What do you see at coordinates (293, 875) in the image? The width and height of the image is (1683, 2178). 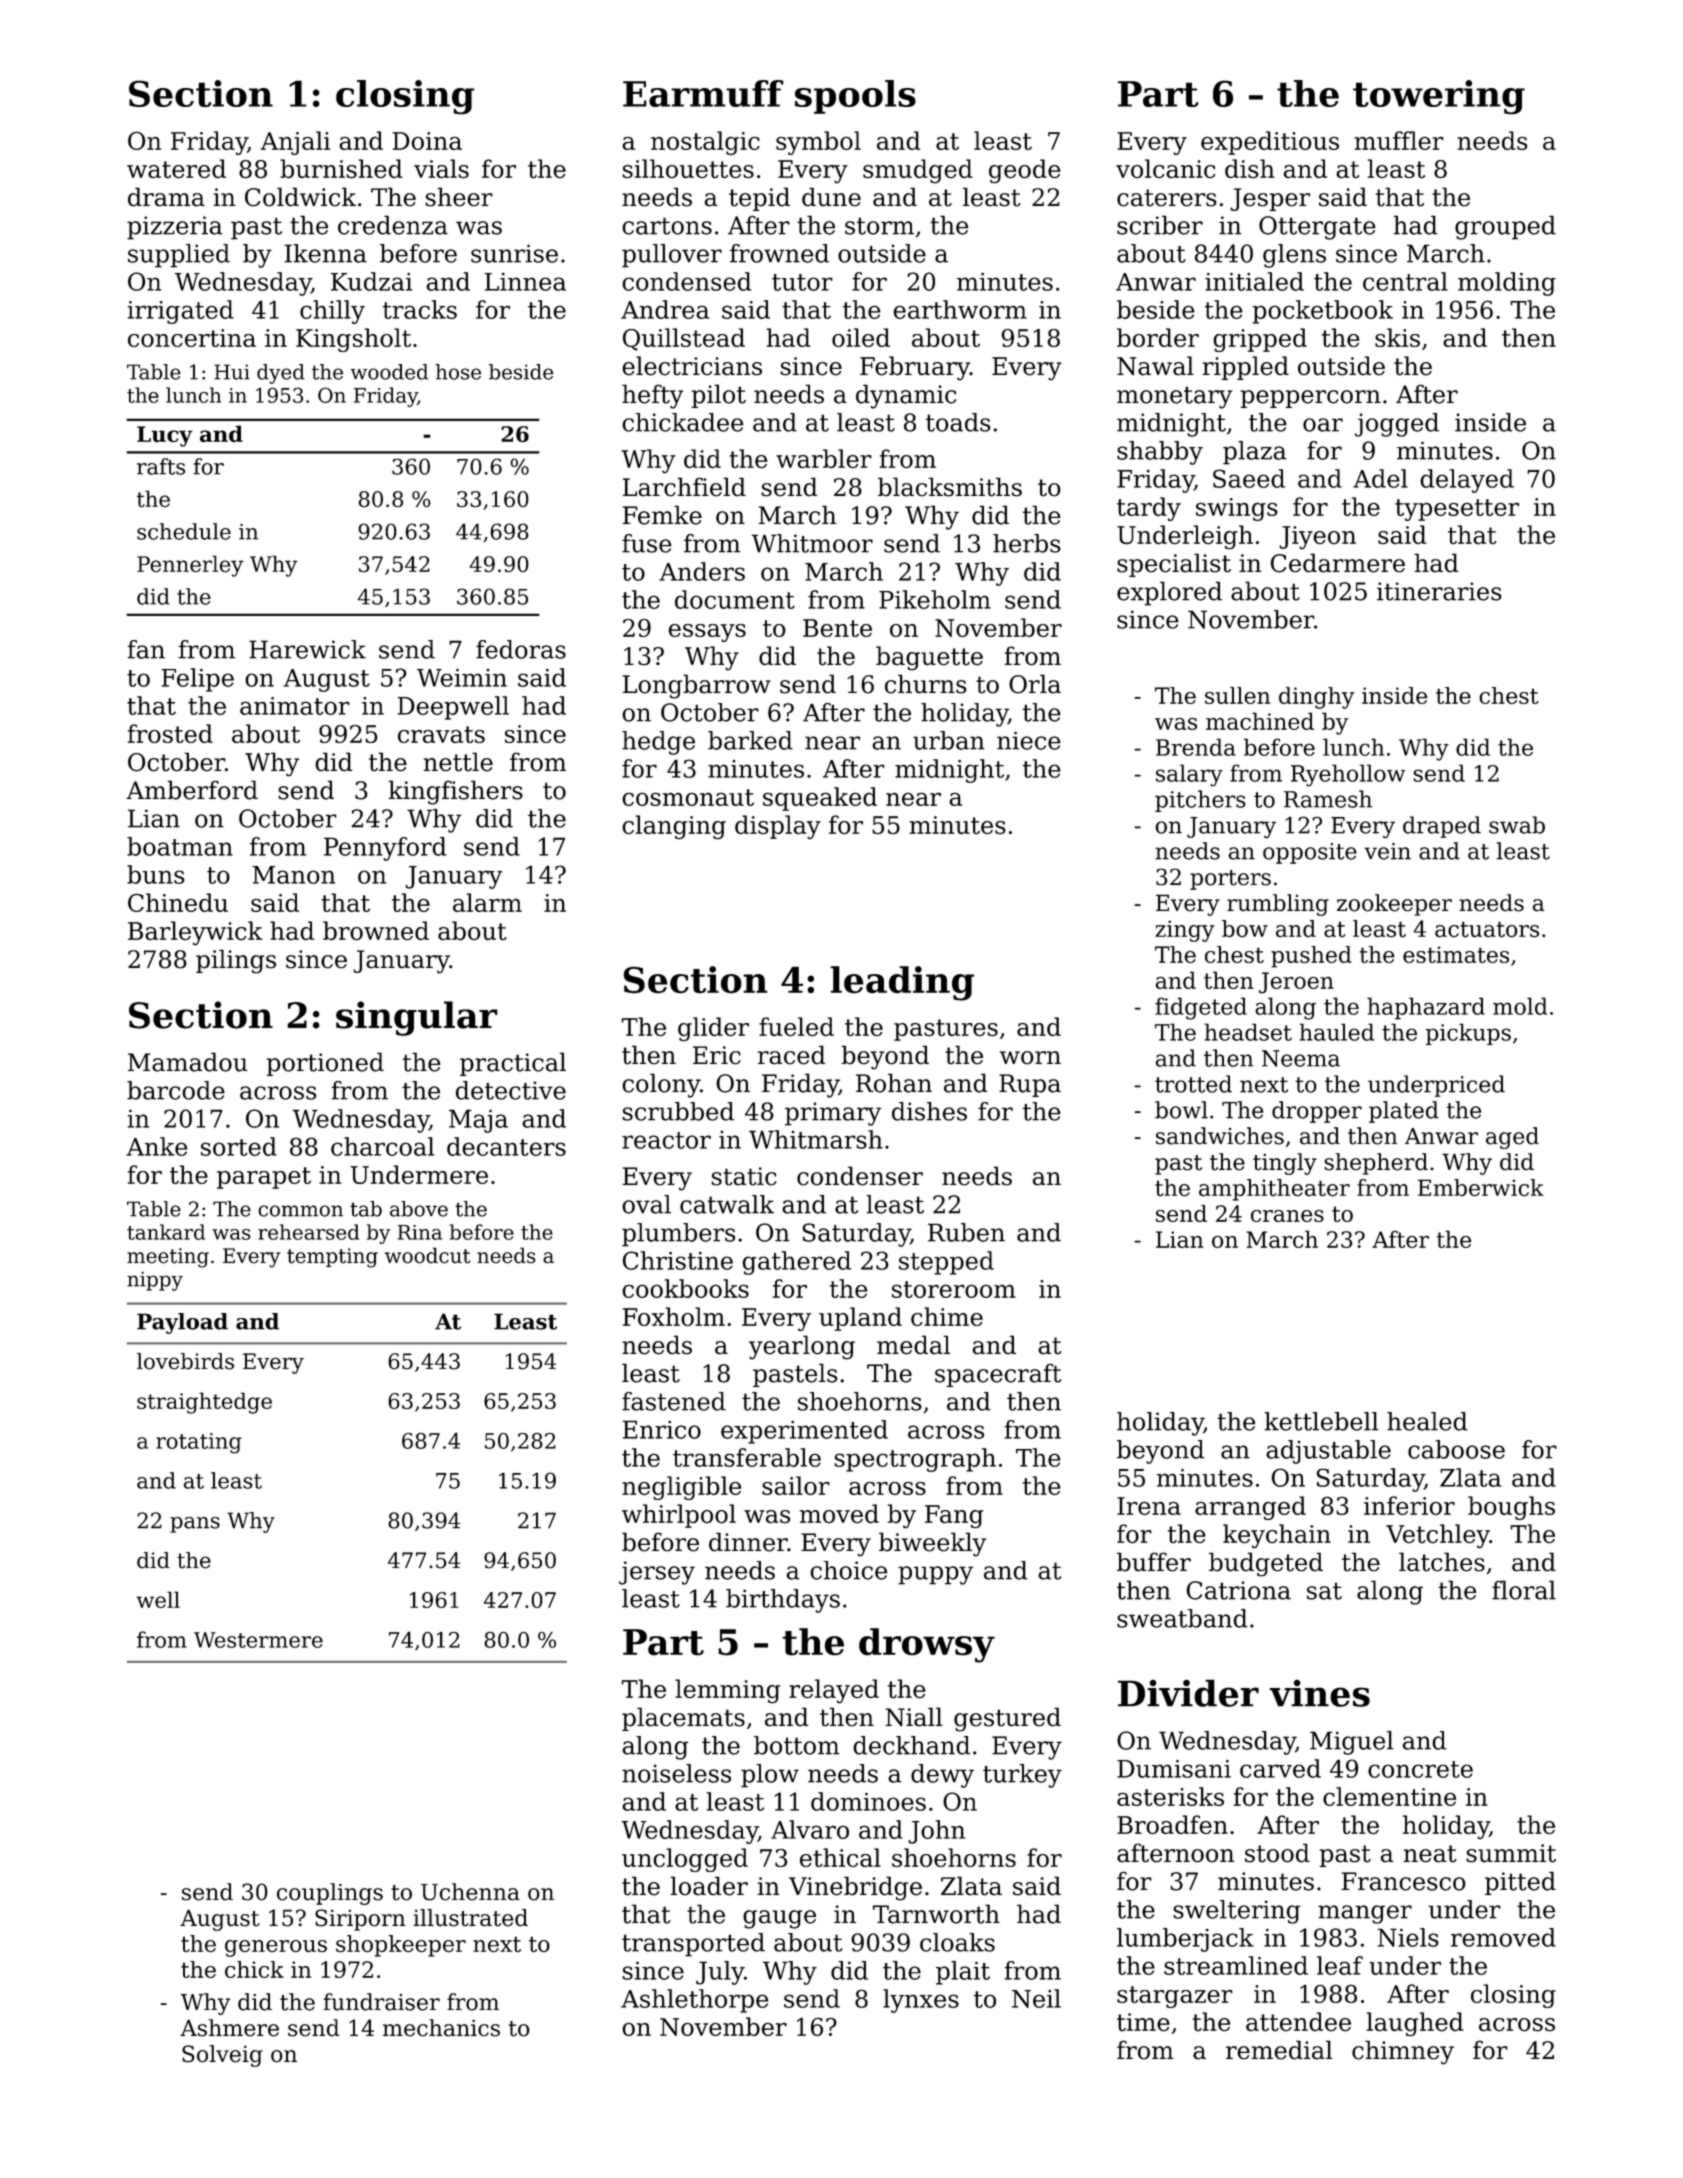 I see `Manon` at bounding box center [293, 875].
